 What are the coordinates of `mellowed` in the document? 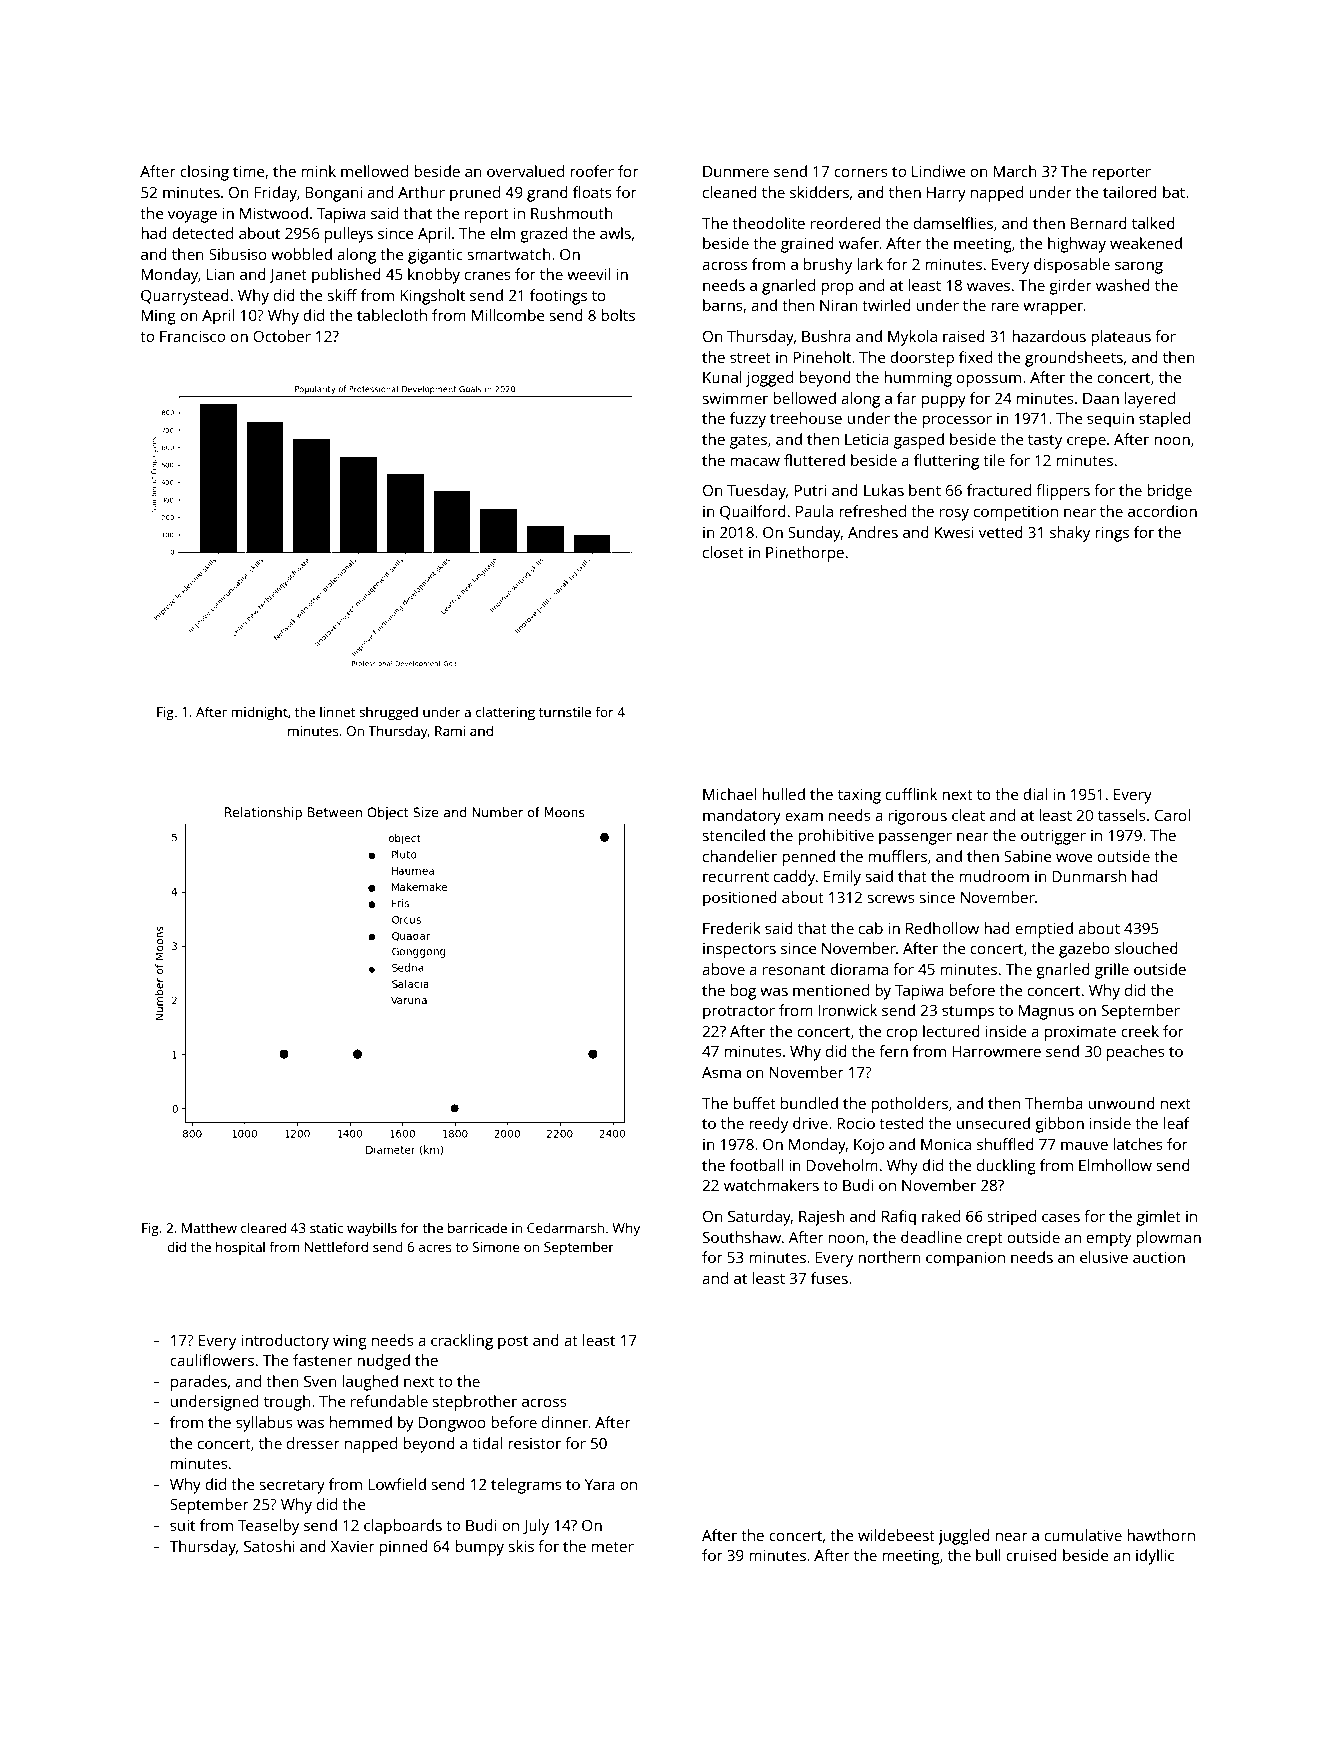 It's located at (374, 171).
